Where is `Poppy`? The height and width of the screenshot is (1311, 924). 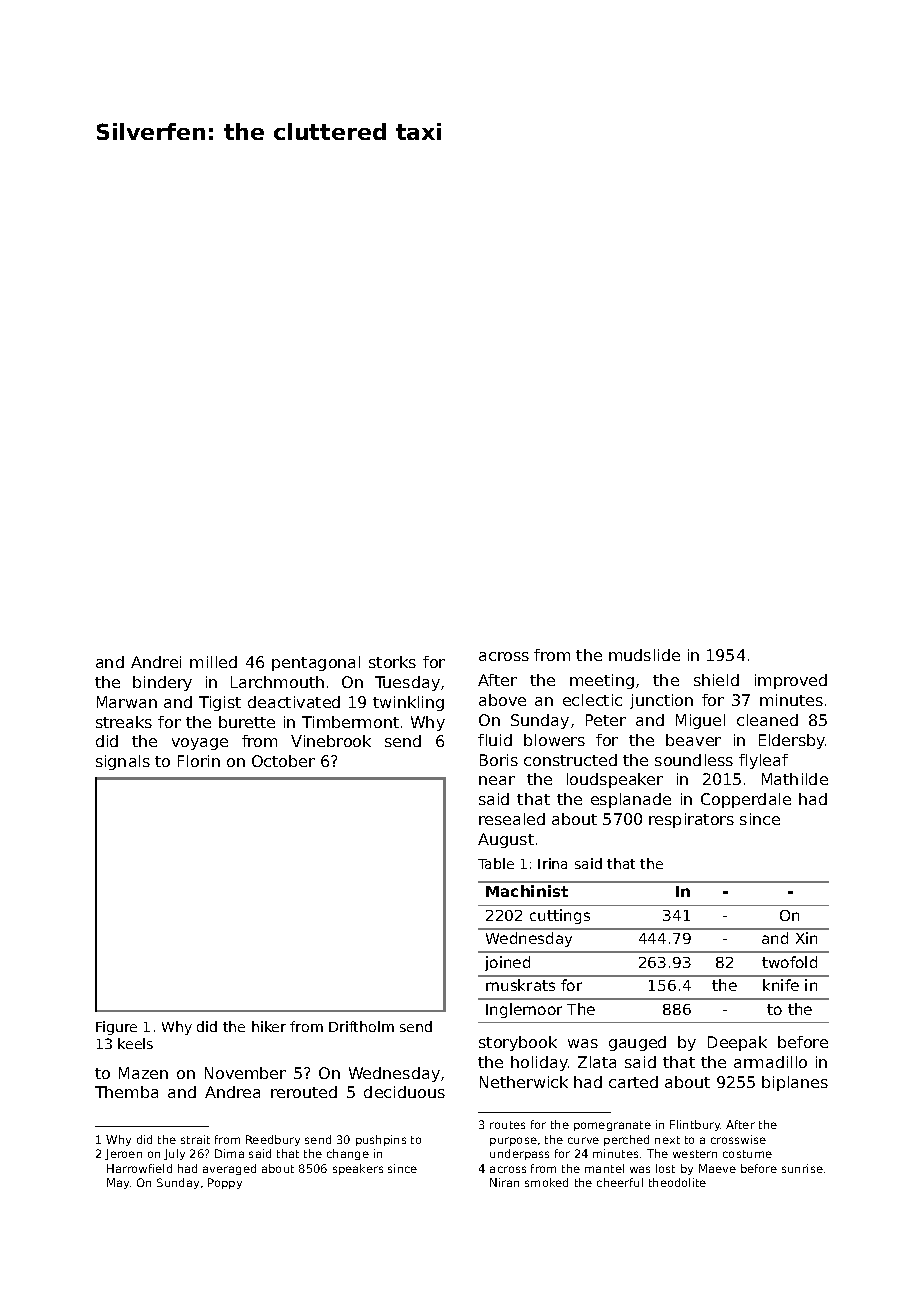
Poppy is located at coordinates (225, 1183).
